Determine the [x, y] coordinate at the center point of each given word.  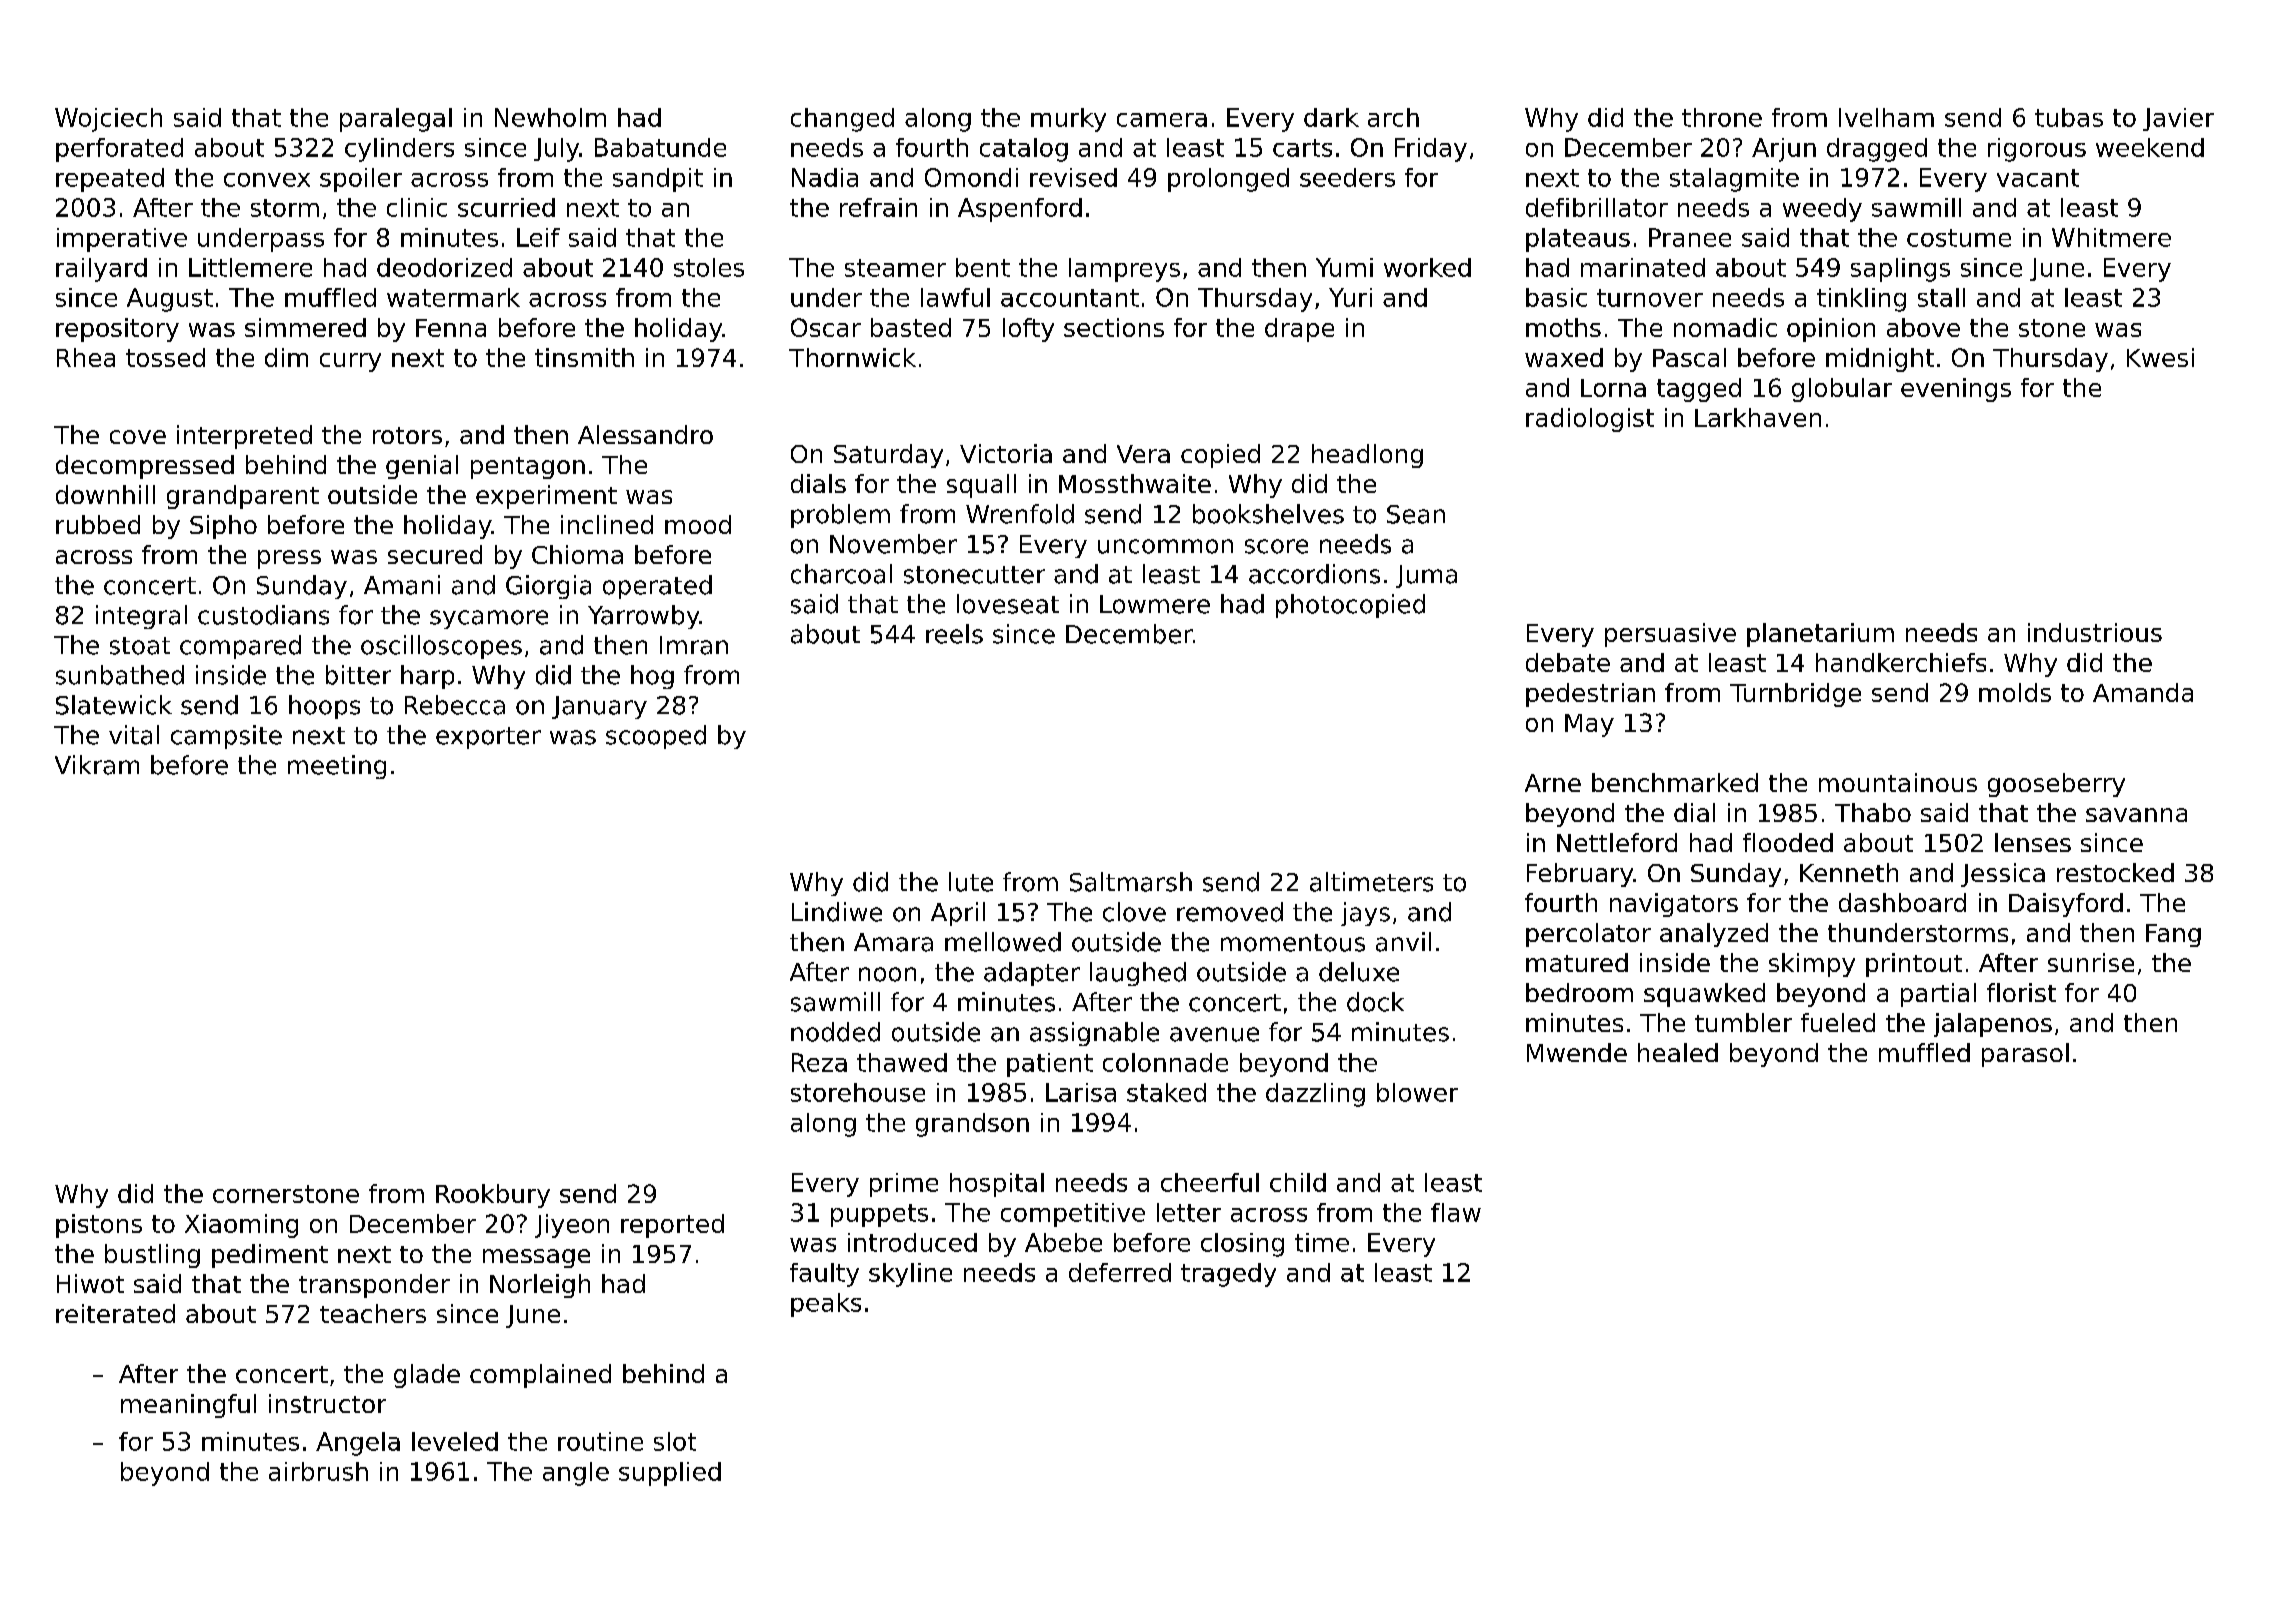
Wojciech [108, 120]
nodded [835, 1032]
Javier [2178, 119]
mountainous [1898, 782]
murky [1068, 120]
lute [971, 882]
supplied [670, 1474]
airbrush [318, 1471]
